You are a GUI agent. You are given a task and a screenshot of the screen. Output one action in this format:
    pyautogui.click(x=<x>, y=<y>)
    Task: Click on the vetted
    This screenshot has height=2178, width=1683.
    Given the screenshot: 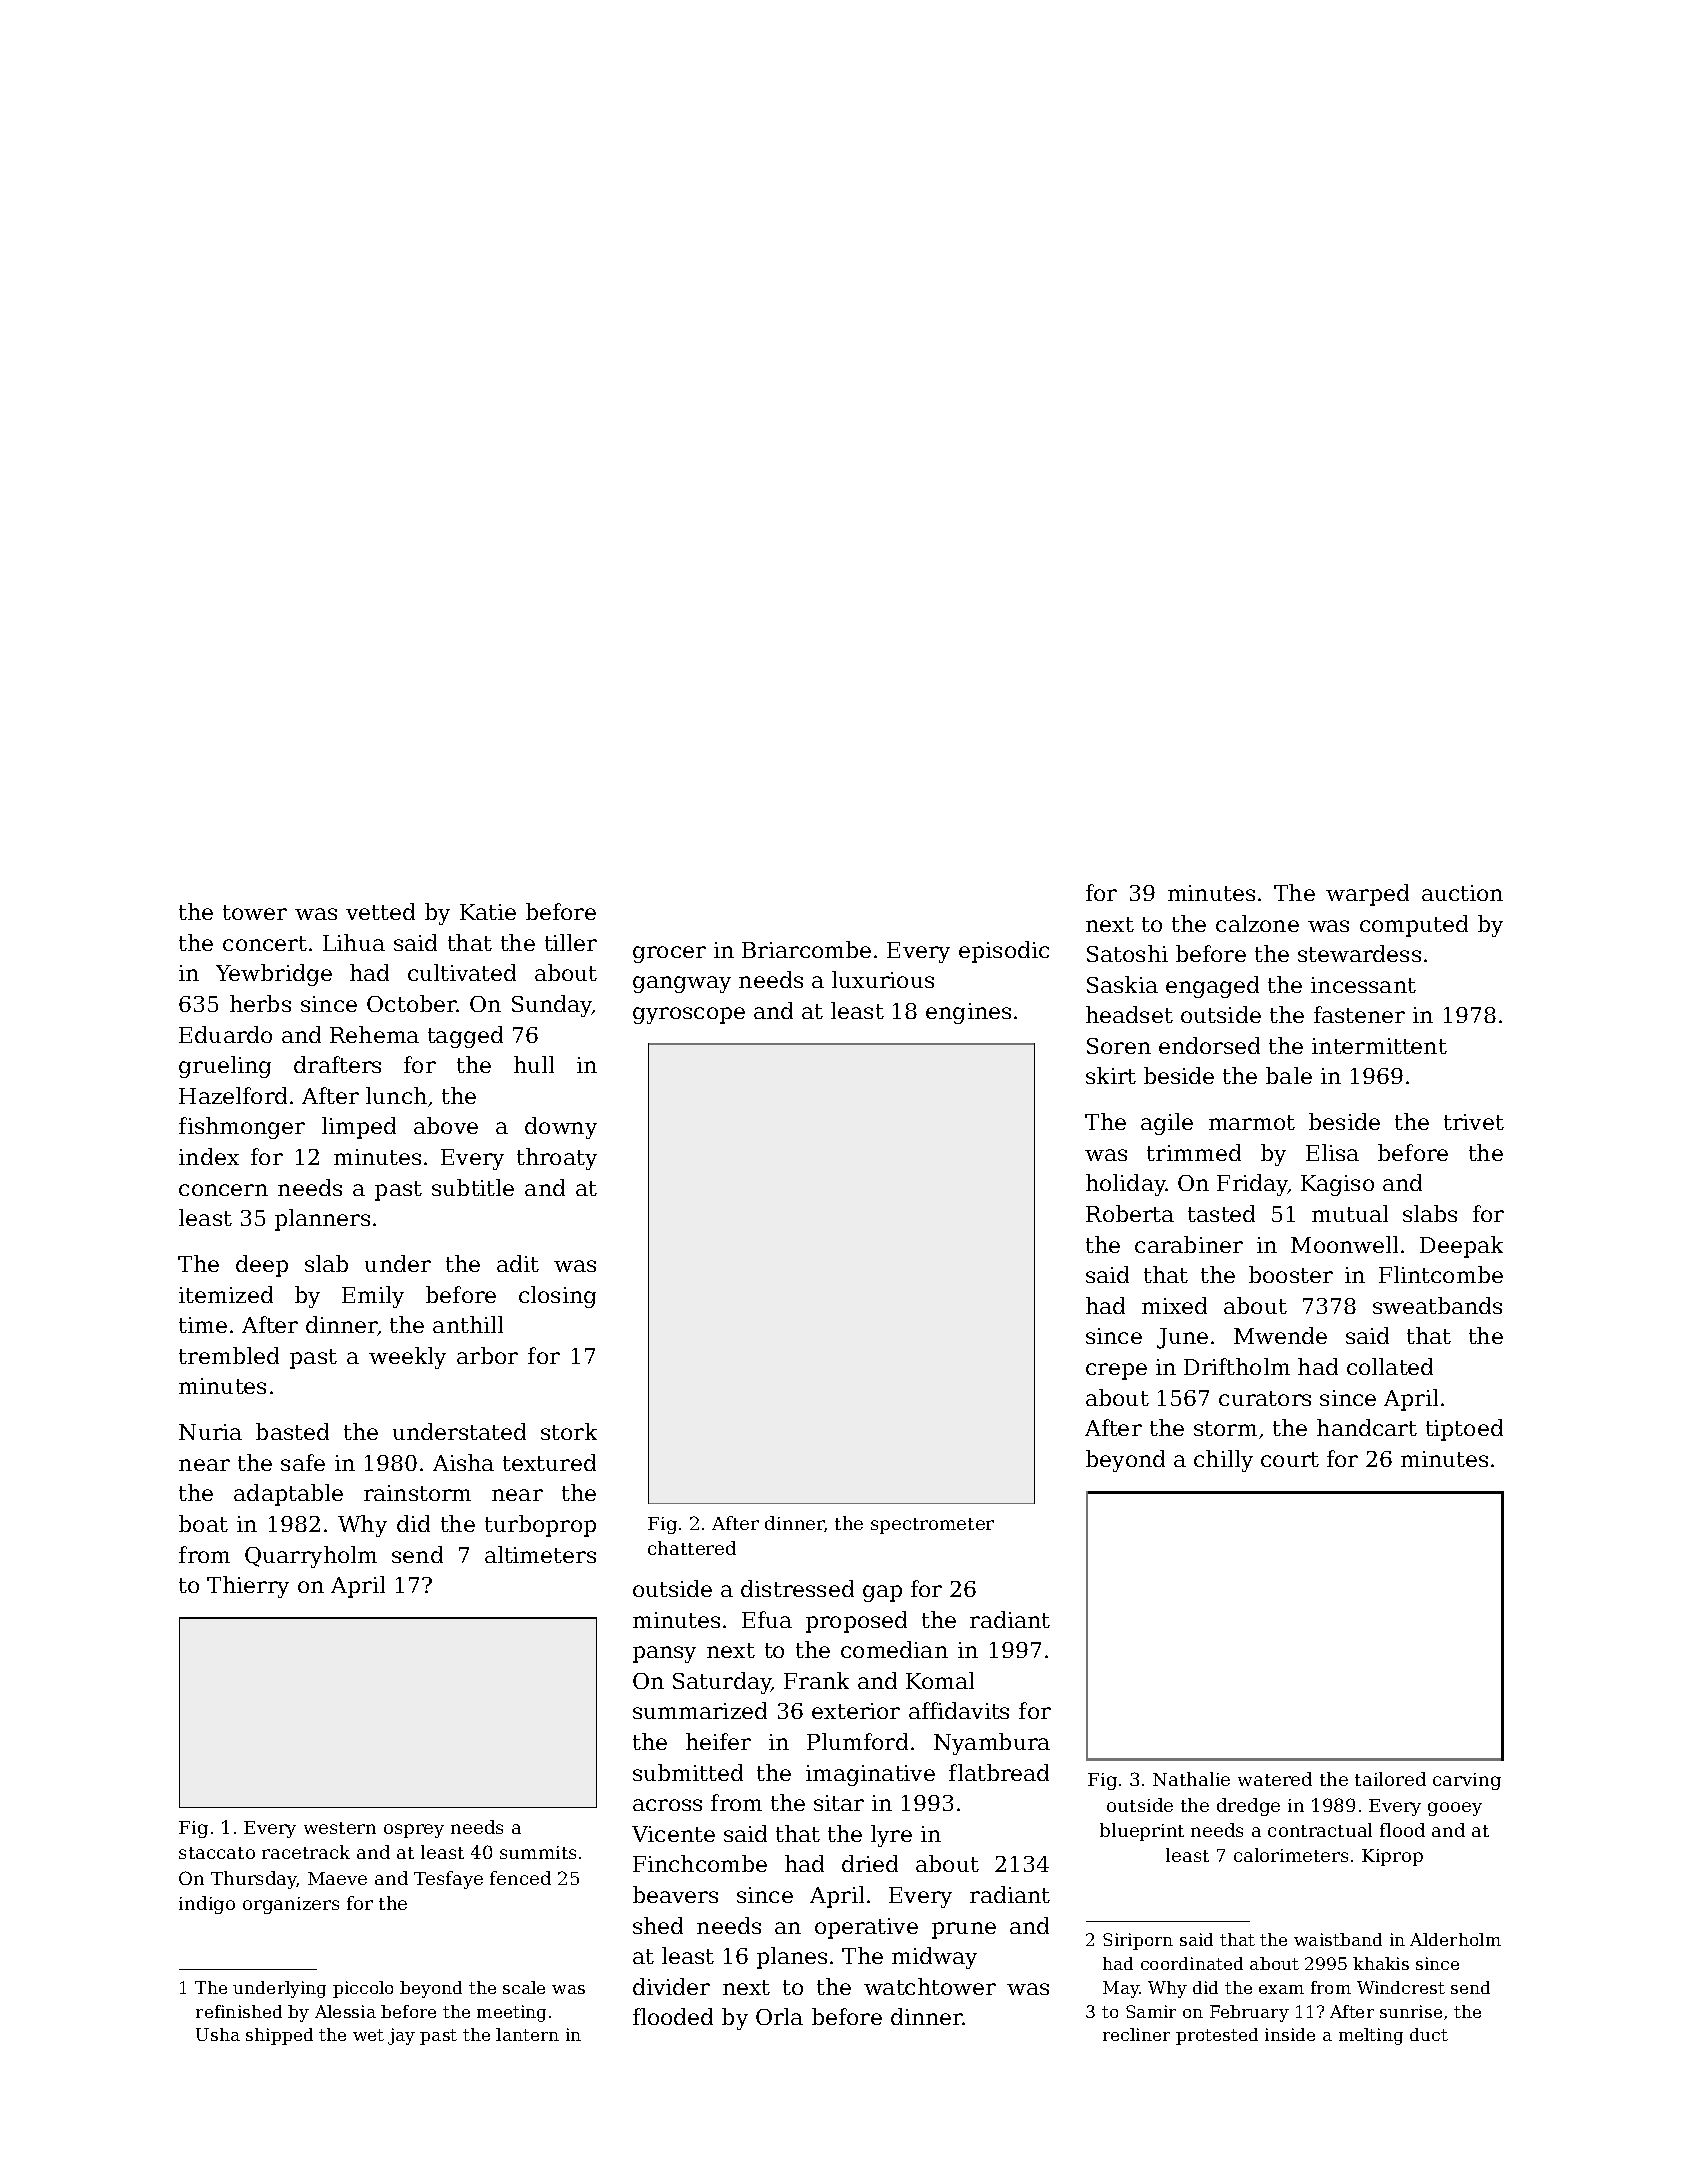 What is the action you would take?
    pyautogui.click(x=380, y=911)
